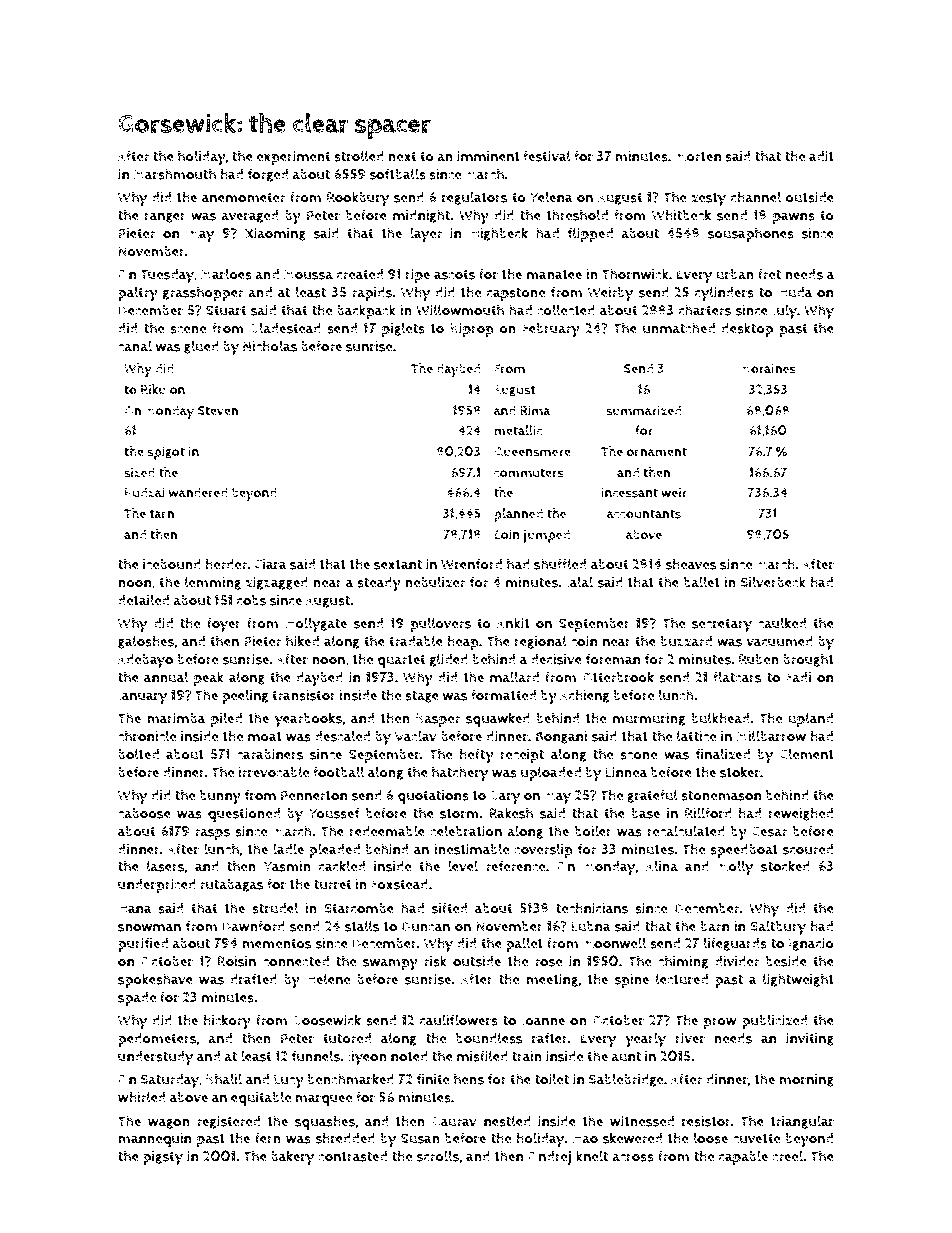  What do you see at coordinates (806, 1080) in the screenshot?
I see `morning` at bounding box center [806, 1080].
